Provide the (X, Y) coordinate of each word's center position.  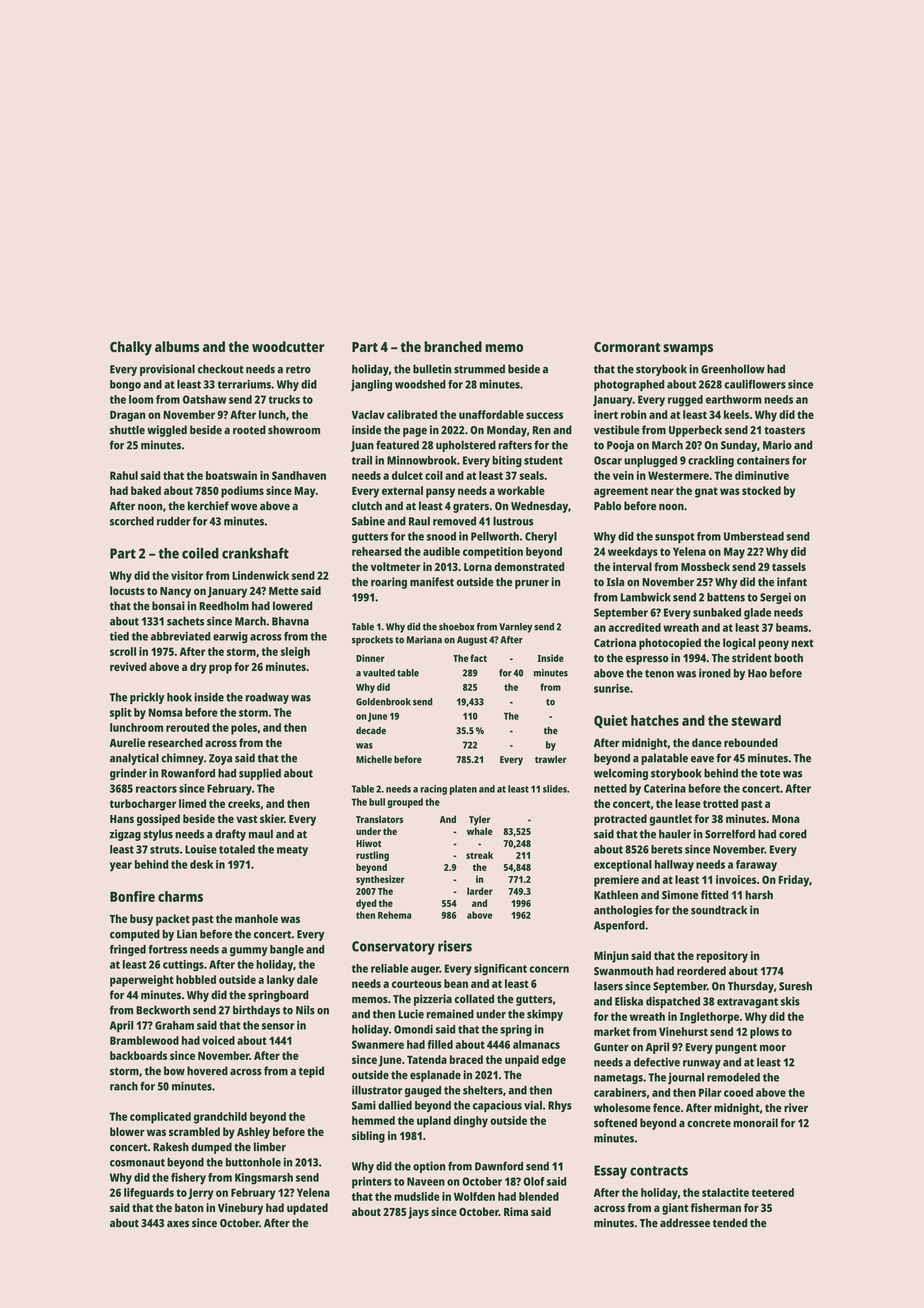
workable (521, 490)
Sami (364, 1105)
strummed (479, 369)
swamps (688, 350)
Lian (187, 934)
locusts (127, 590)
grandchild (220, 1118)
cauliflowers (755, 384)
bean (456, 983)
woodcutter (288, 346)
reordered (701, 971)
